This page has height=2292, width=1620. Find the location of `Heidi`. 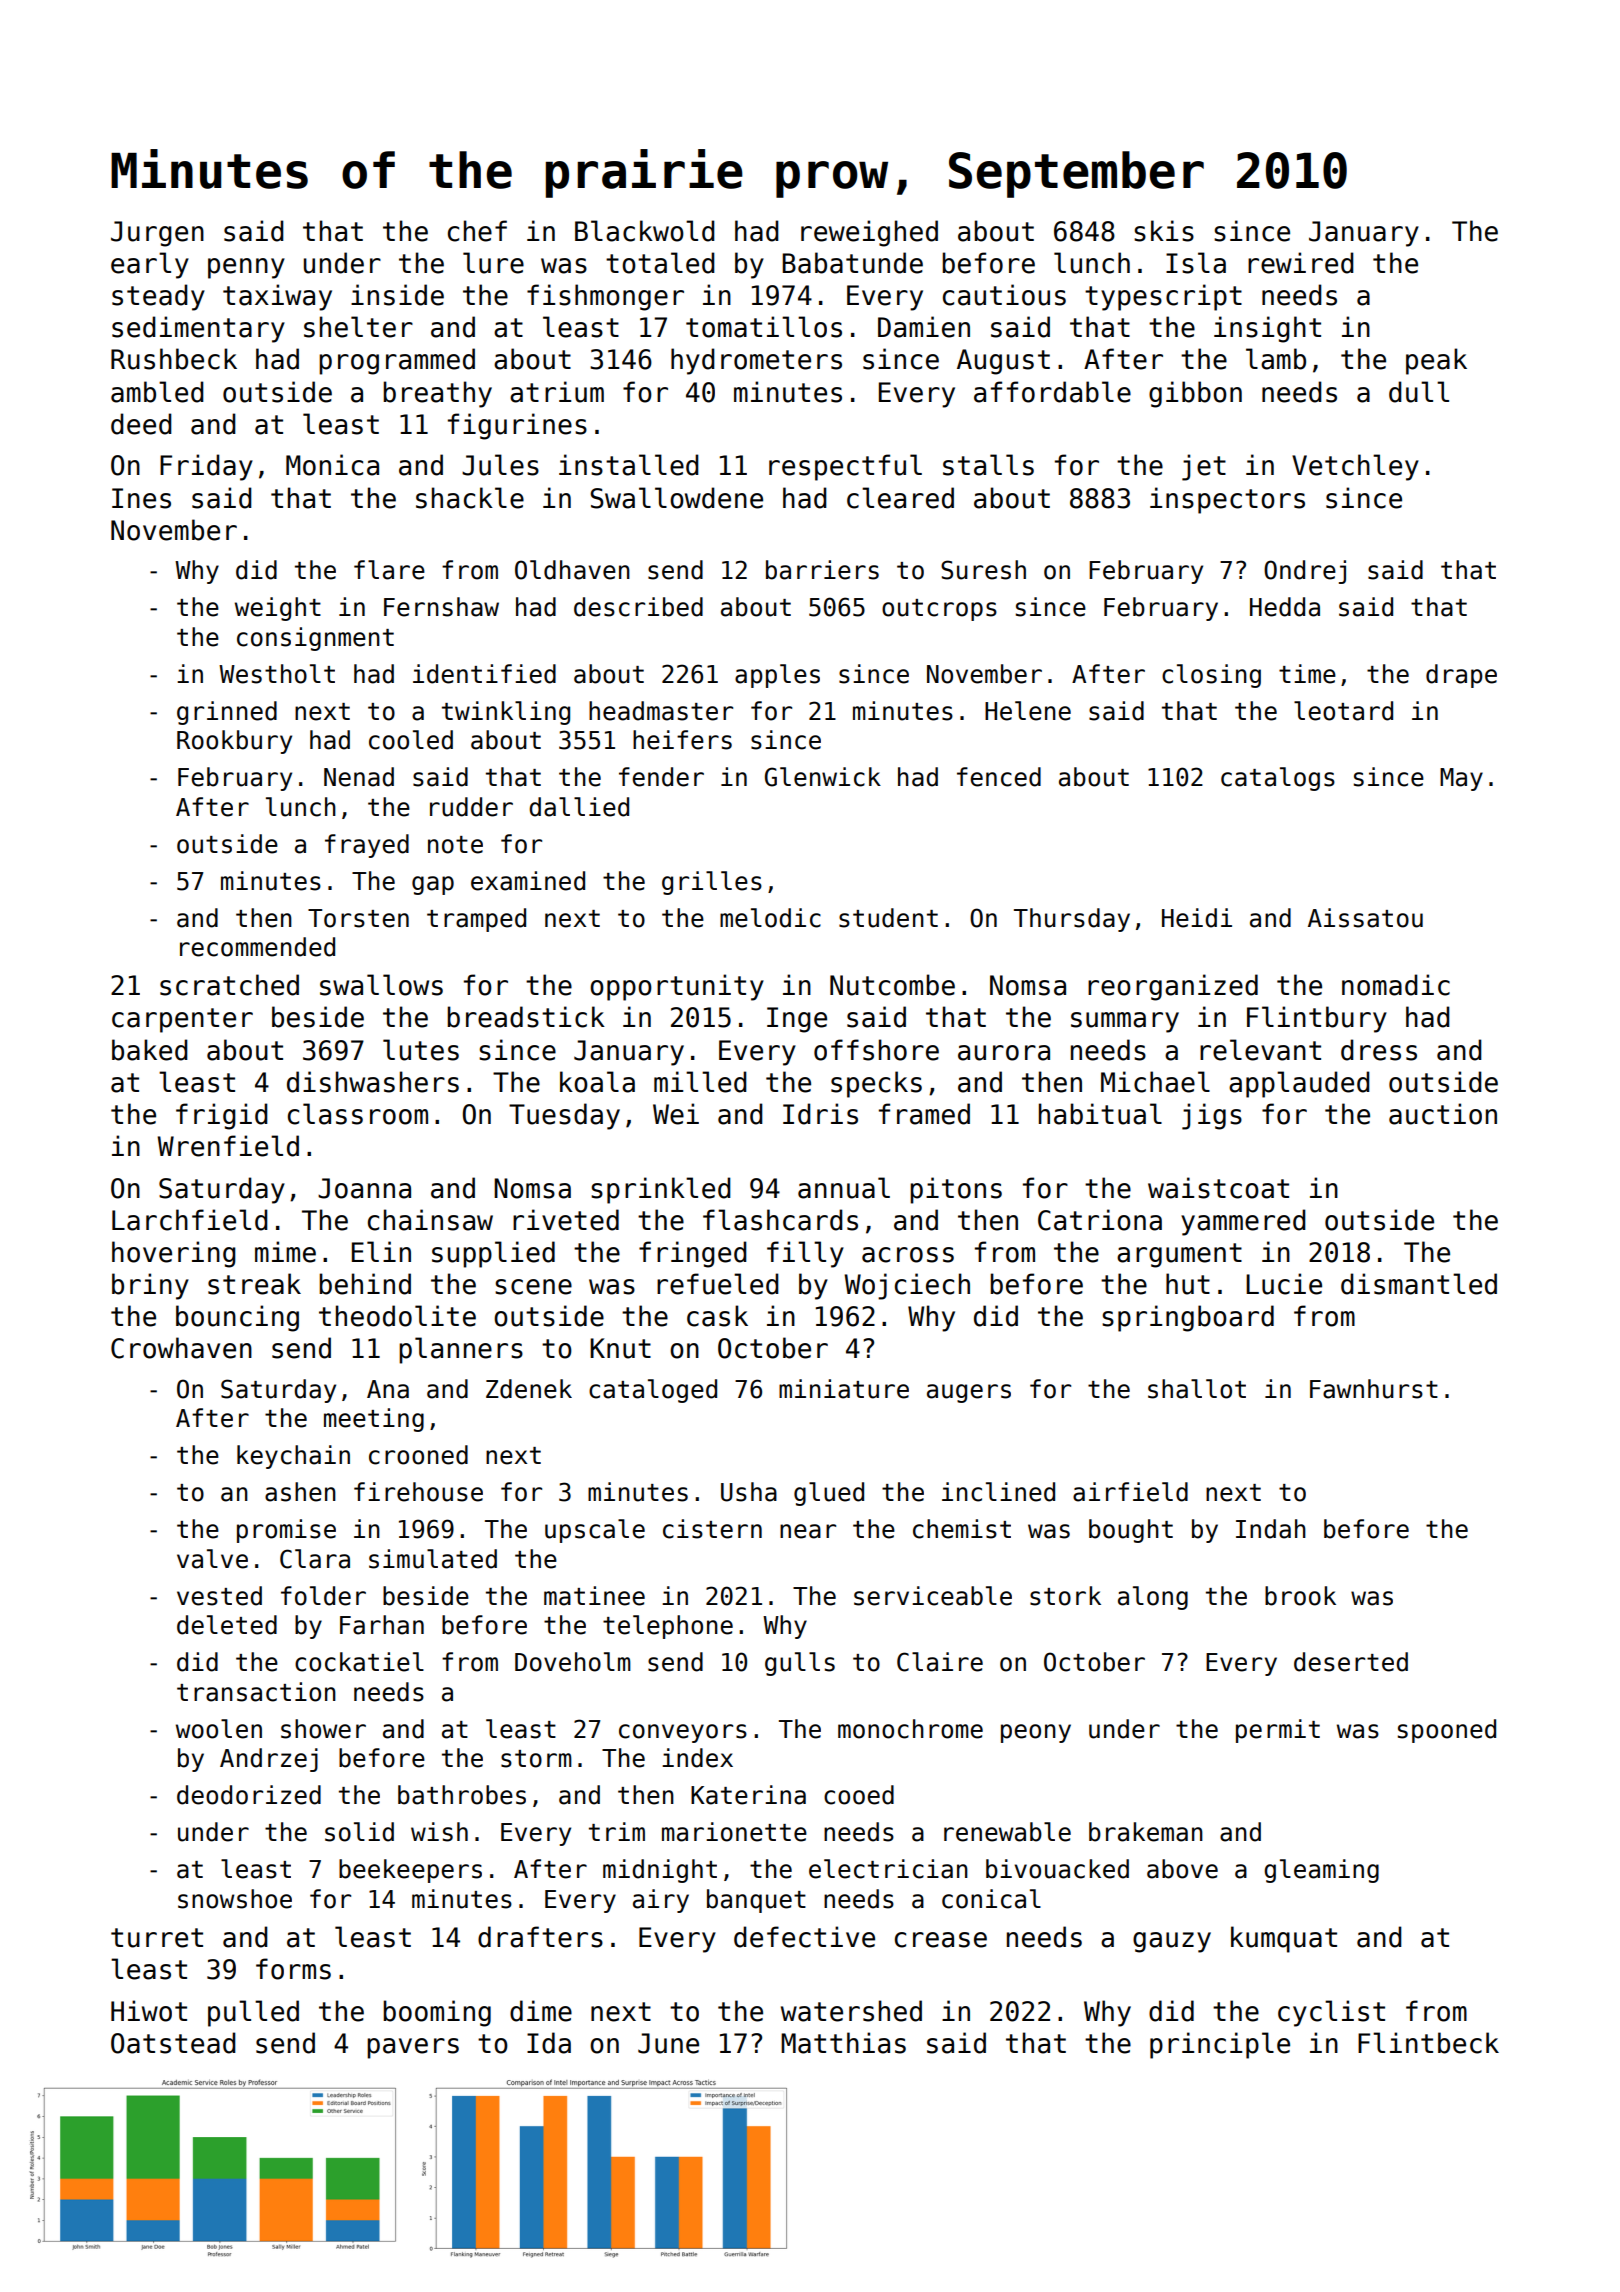

Heidi is located at coordinates (1197, 918).
